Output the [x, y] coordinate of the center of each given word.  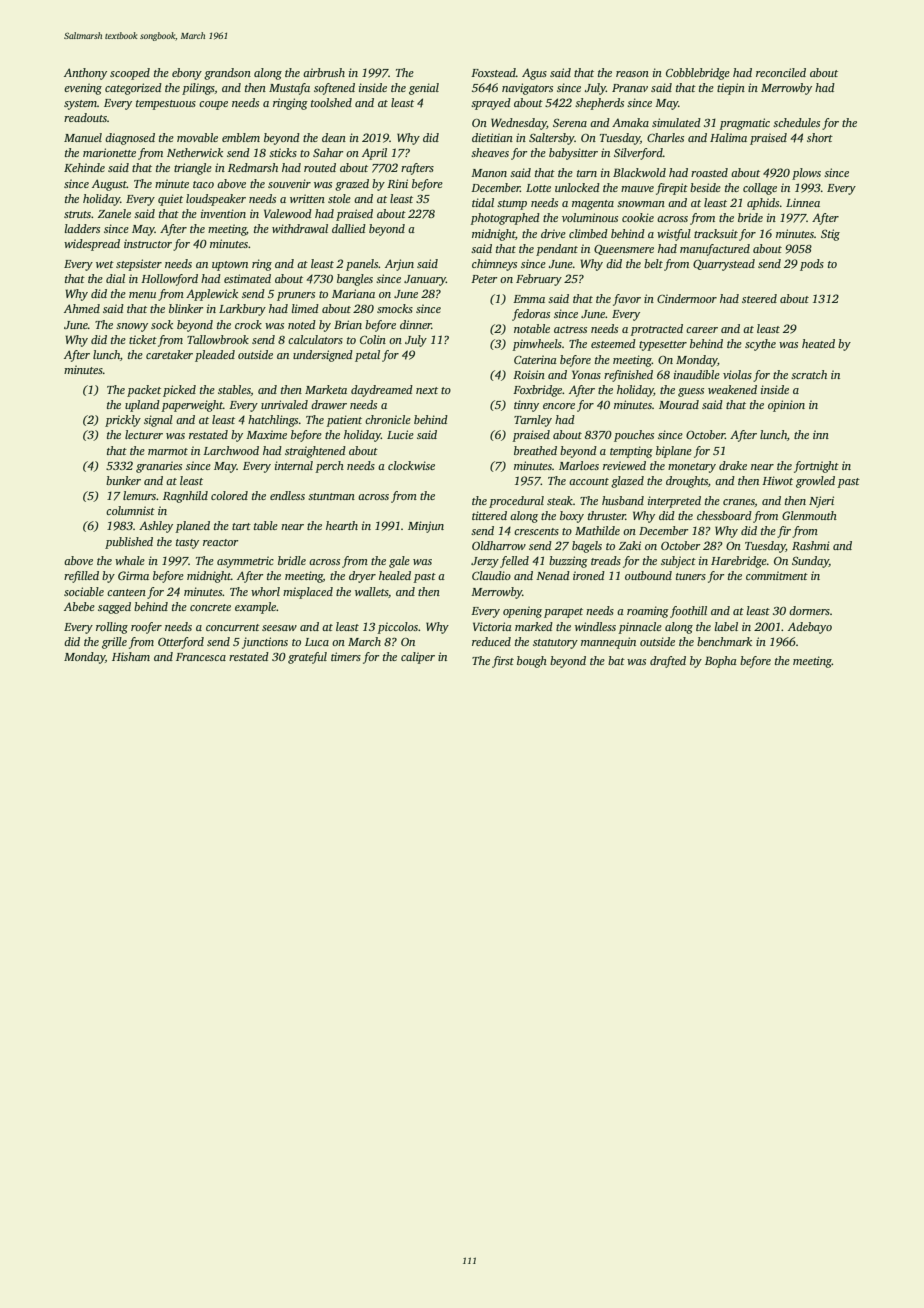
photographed [505, 219]
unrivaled [284, 404]
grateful [307, 658]
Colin [373, 339]
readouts [85, 117]
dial [115, 278]
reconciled [781, 72]
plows [806, 174]
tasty [187, 544]
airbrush [324, 72]
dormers [809, 610]
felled [514, 562]
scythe [760, 345]
